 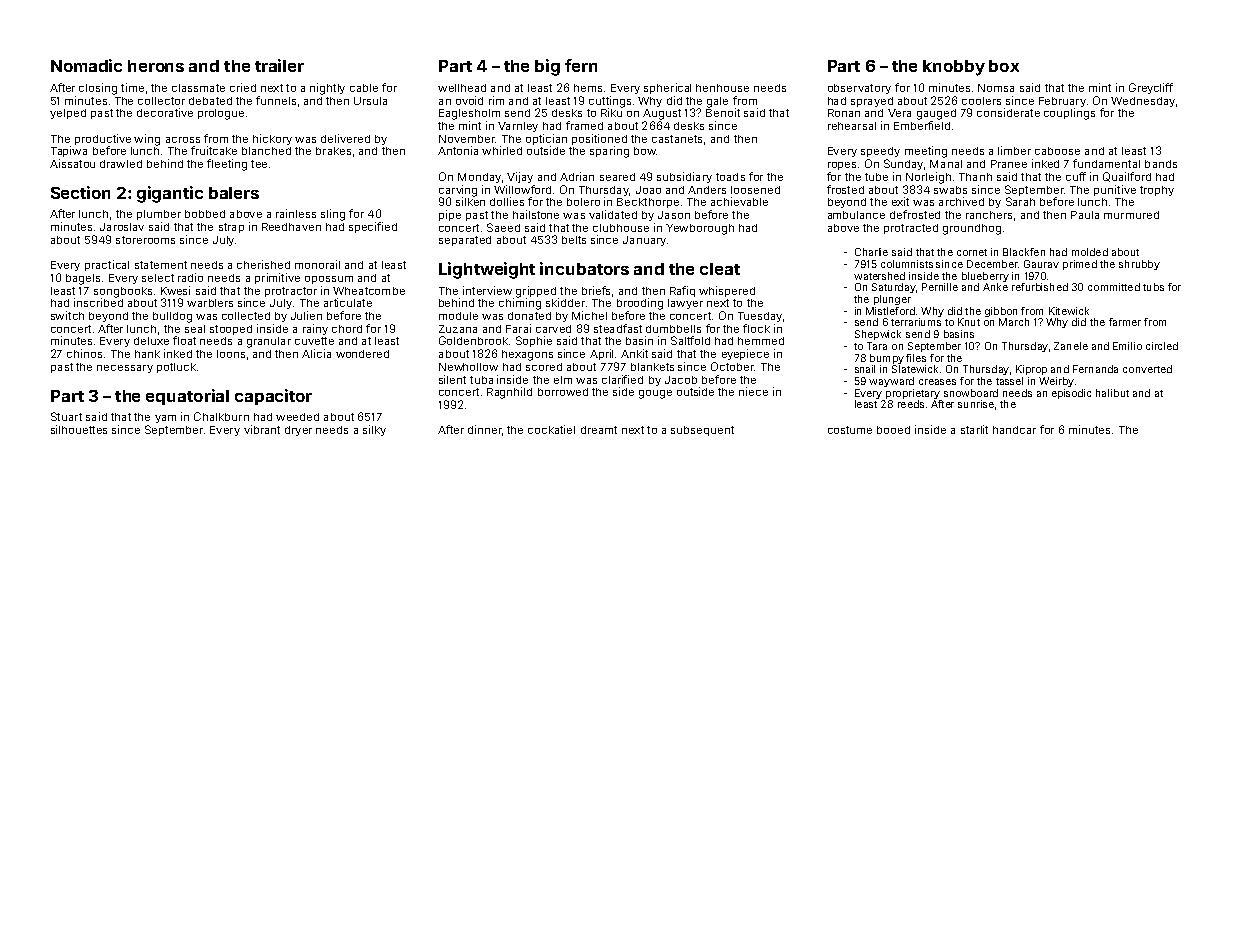 What do you see at coordinates (462, 88) in the page?
I see `wellhead` at bounding box center [462, 88].
